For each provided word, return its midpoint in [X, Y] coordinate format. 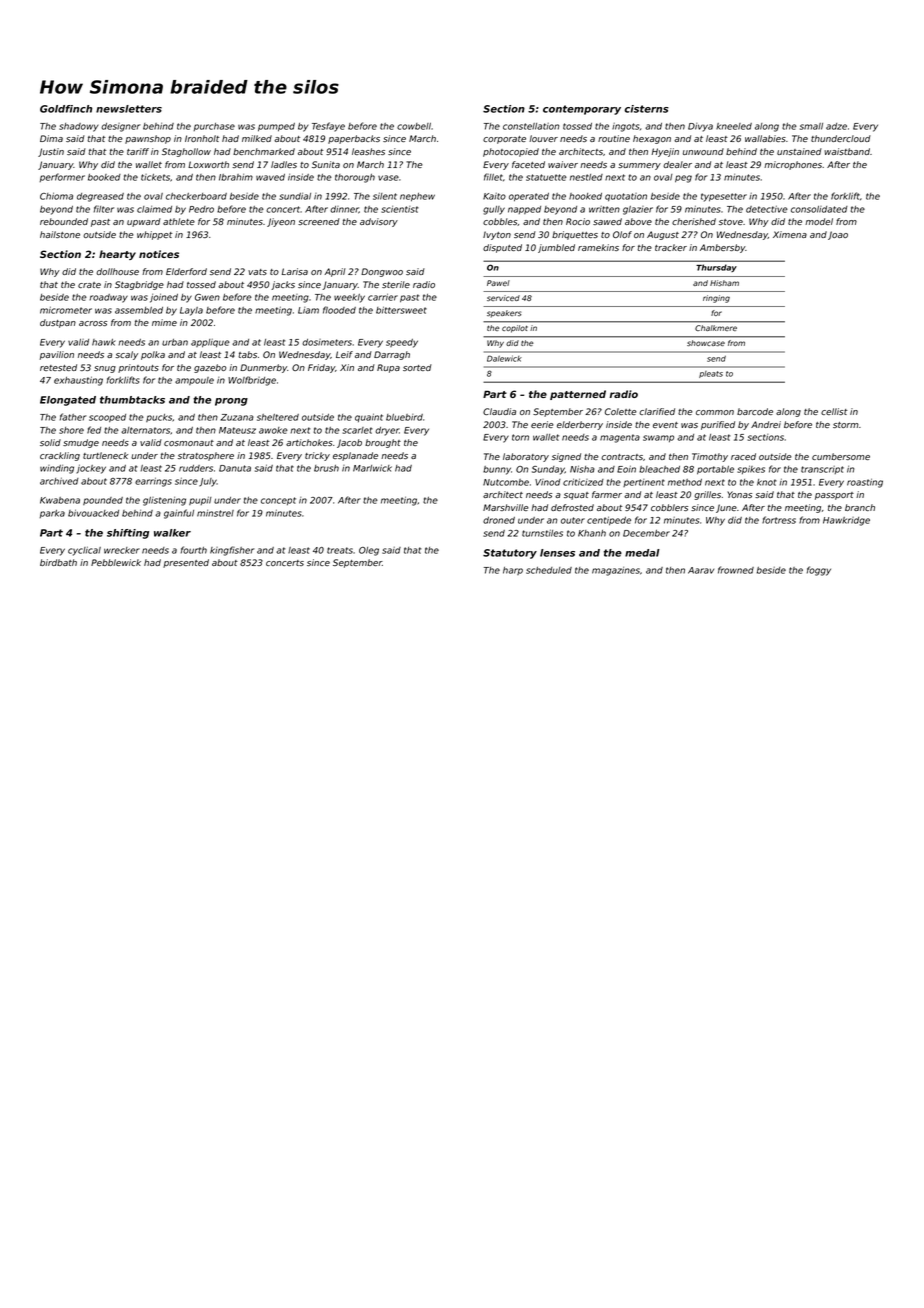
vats [257, 272]
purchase [214, 127]
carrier [383, 297]
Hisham [724, 283]
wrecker [122, 550]
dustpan [58, 323]
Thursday [716, 268]
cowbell [414, 126]
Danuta [235, 468]
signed [566, 457]
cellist [834, 411]
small [811, 126]
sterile [396, 284]
